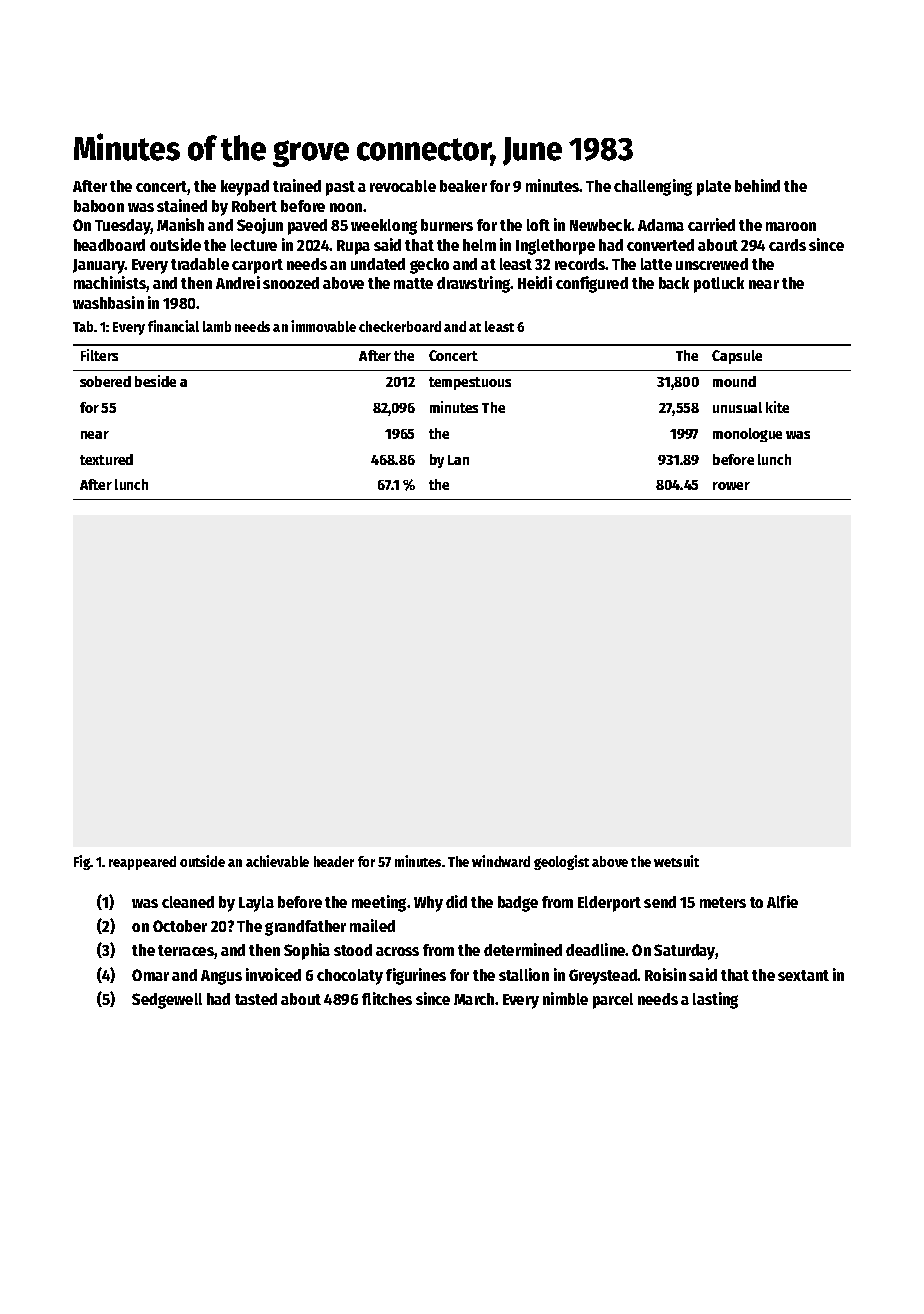  Describe the element at coordinates (715, 1000) in the screenshot. I see `lasting` at that location.
